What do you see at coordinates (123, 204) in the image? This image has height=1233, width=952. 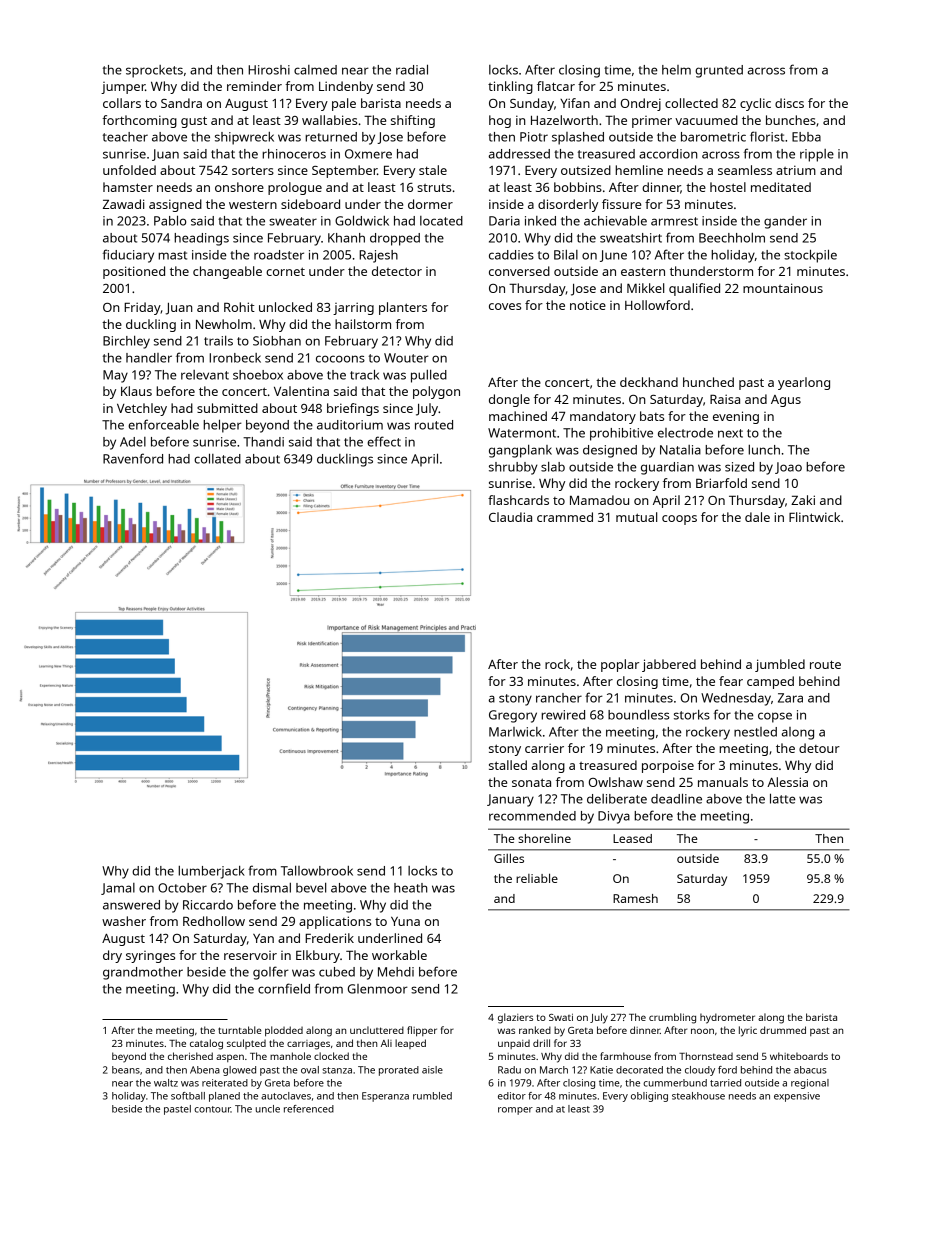 I see `Zawadi` at bounding box center [123, 204].
